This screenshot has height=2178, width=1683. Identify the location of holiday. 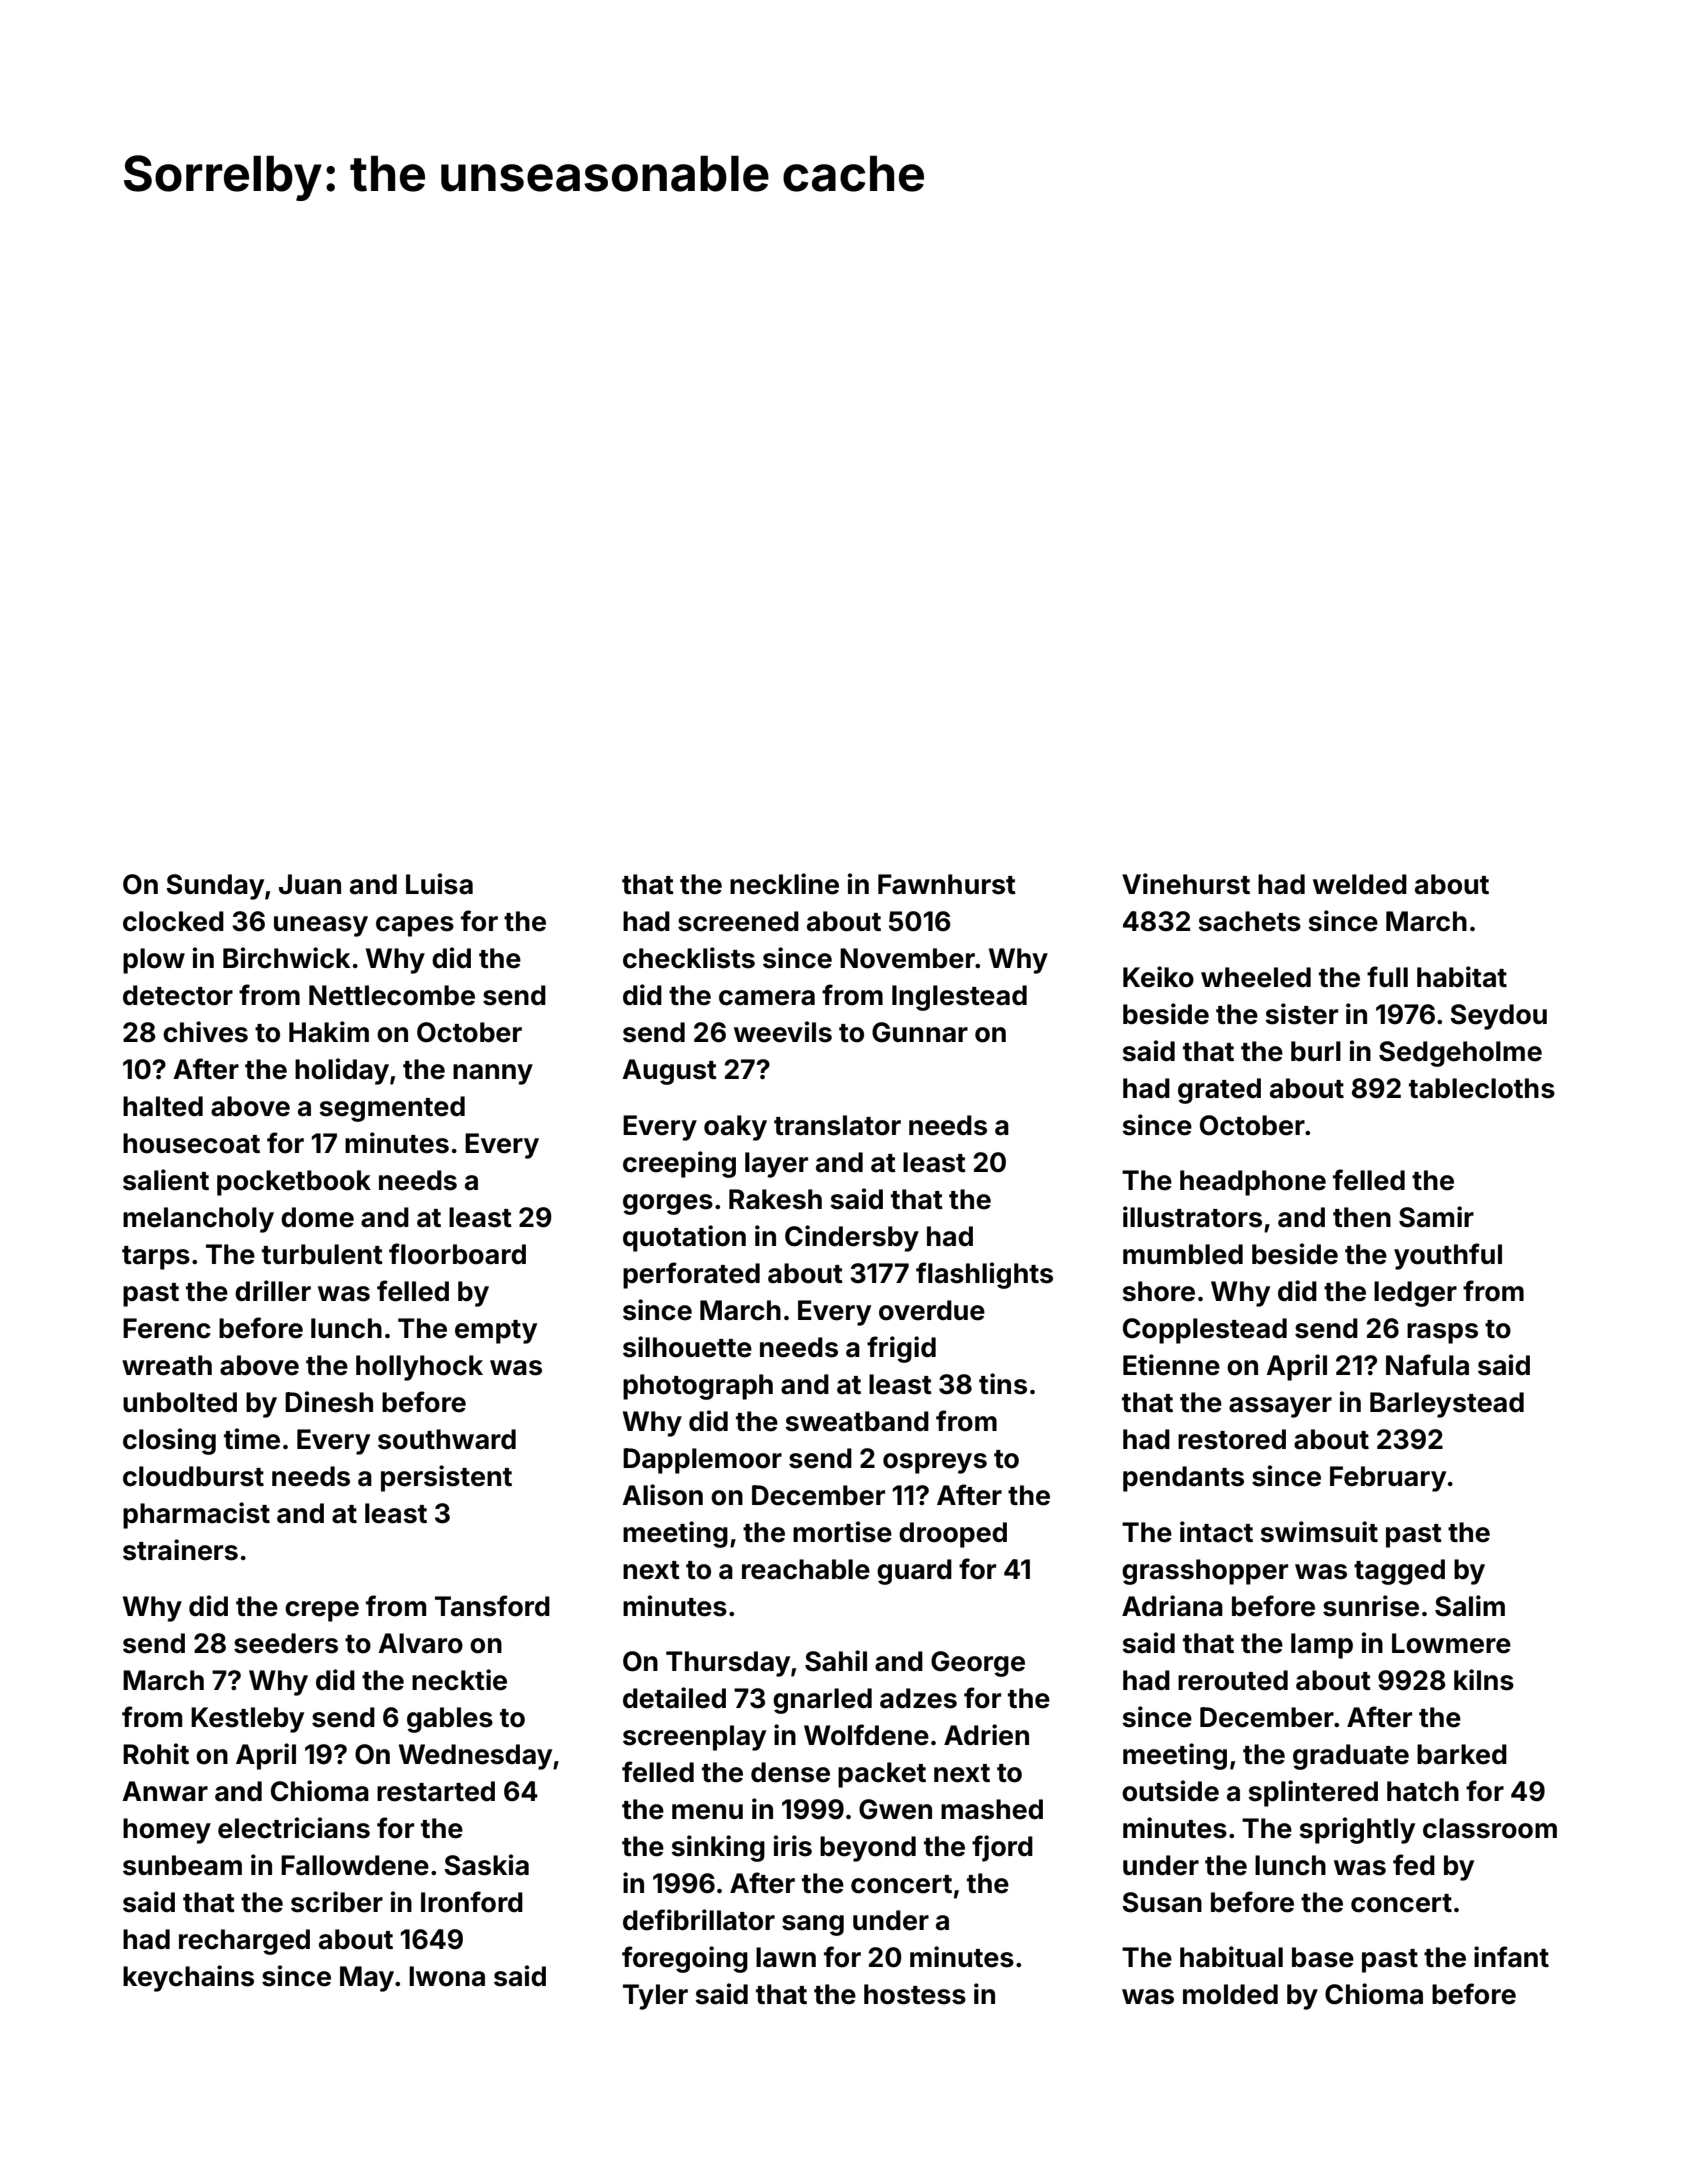
(342, 1071).
